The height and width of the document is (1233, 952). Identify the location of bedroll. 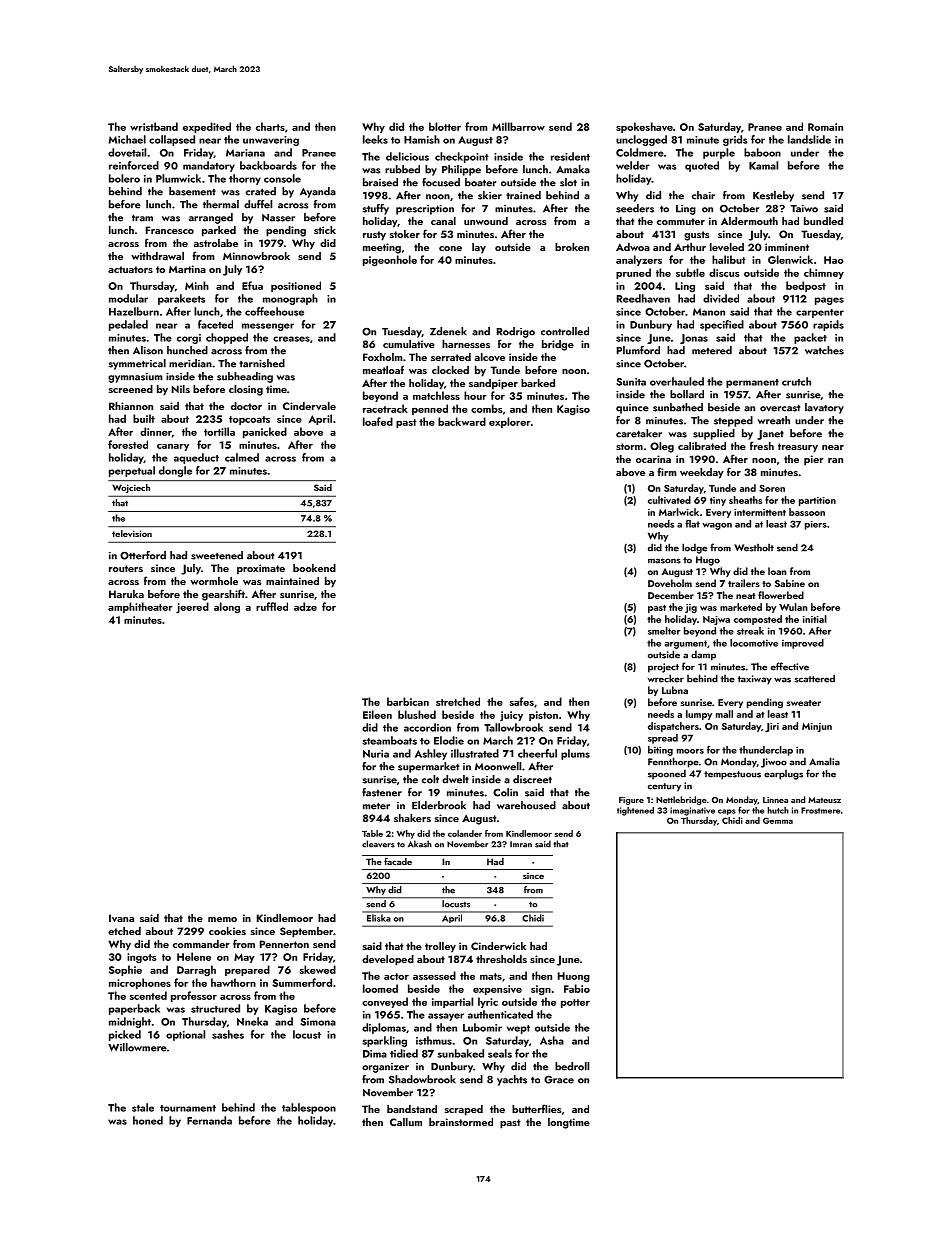
(572, 1066).
